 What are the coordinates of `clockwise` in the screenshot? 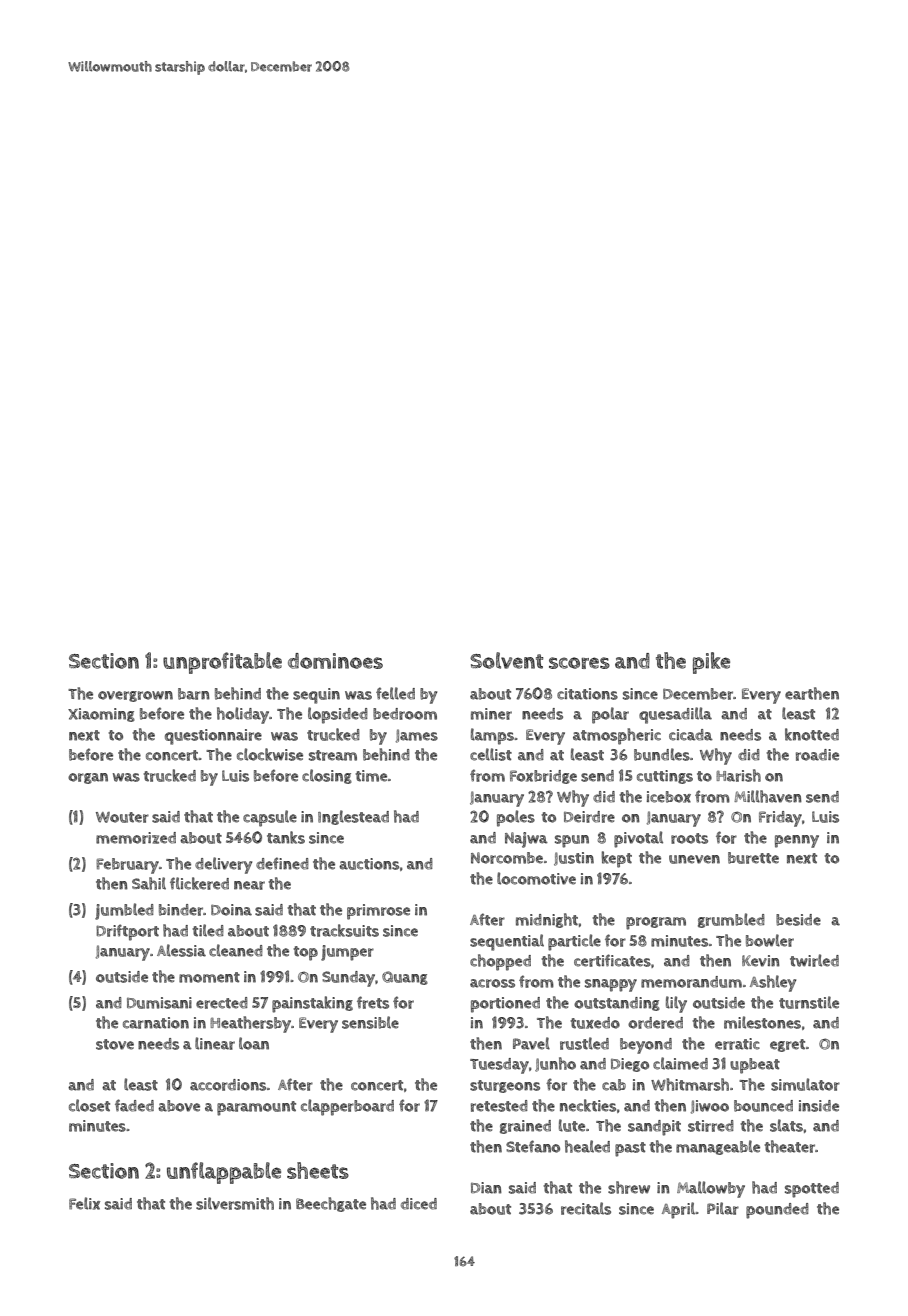 It's located at (270, 754).
